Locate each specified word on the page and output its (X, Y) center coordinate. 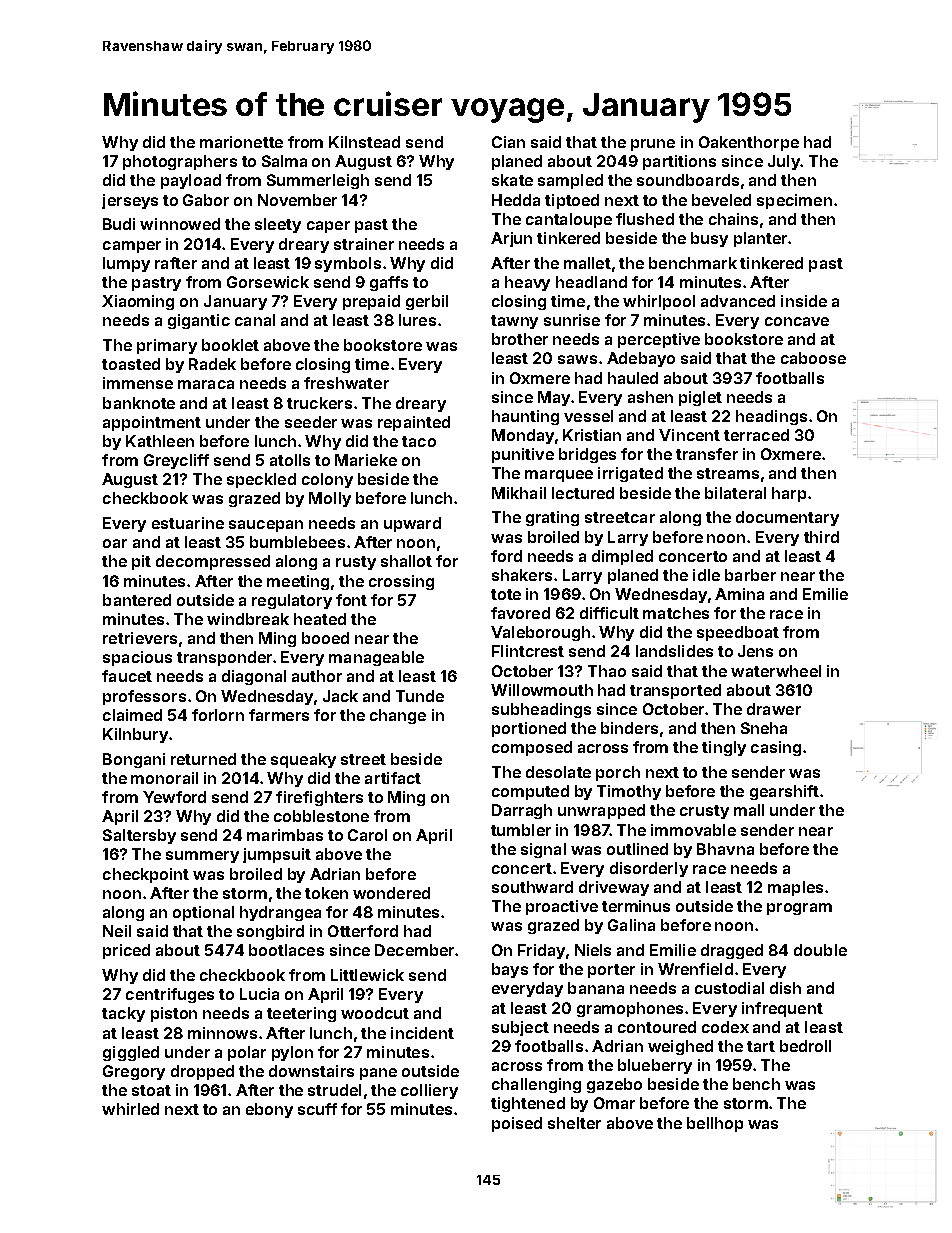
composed (532, 748)
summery (202, 857)
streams (728, 473)
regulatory (292, 601)
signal (543, 850)
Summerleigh (318, 181)
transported (675, 691)
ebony (269, 1110)
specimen (794, 201)
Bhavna (725, 849)
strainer (364, 244)
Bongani (134, 760)
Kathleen (160, 441)
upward (412, 524)
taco (419, 441)
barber (750, 575)
